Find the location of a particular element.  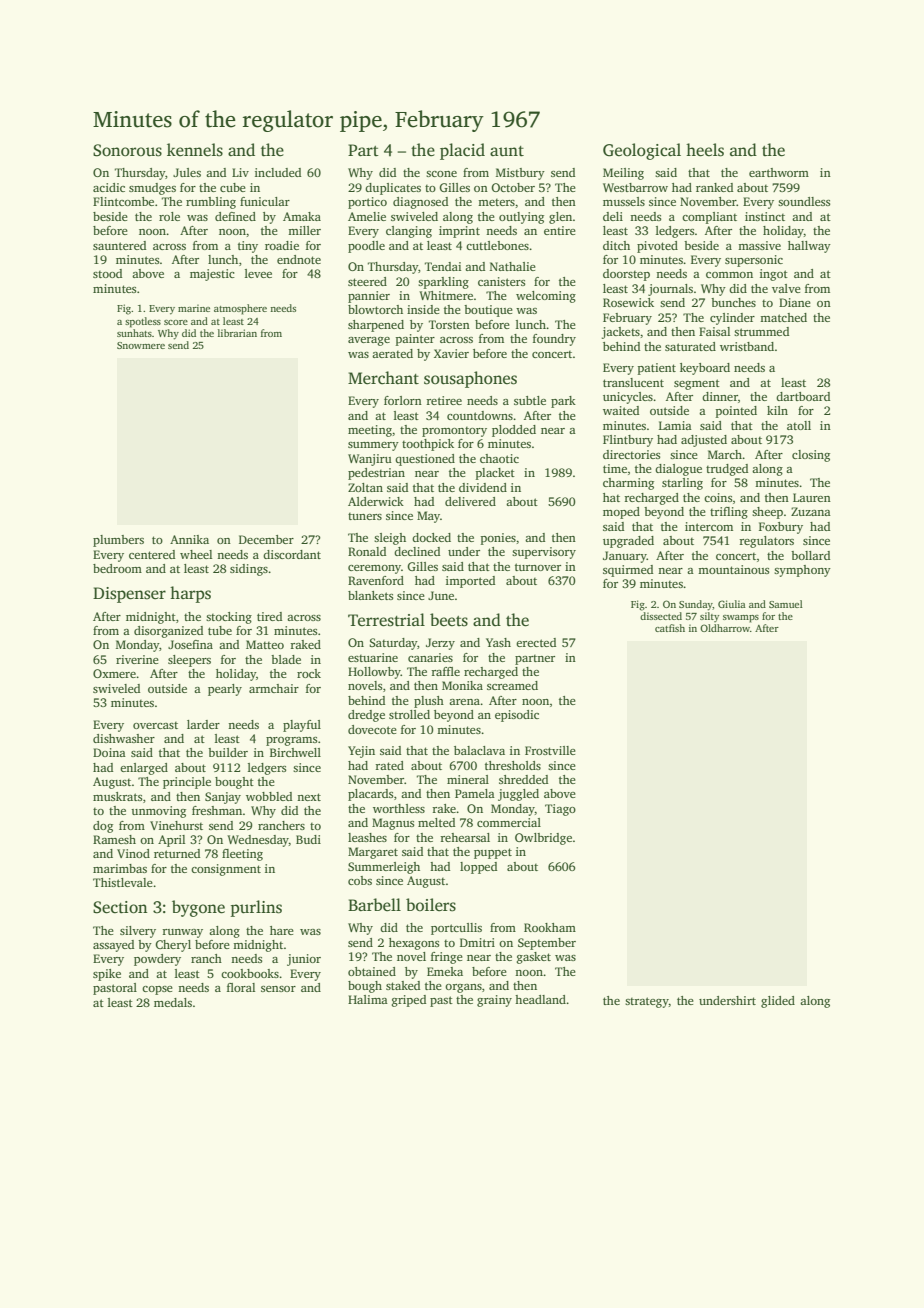

glided is located at coordinates (778, 1002).
